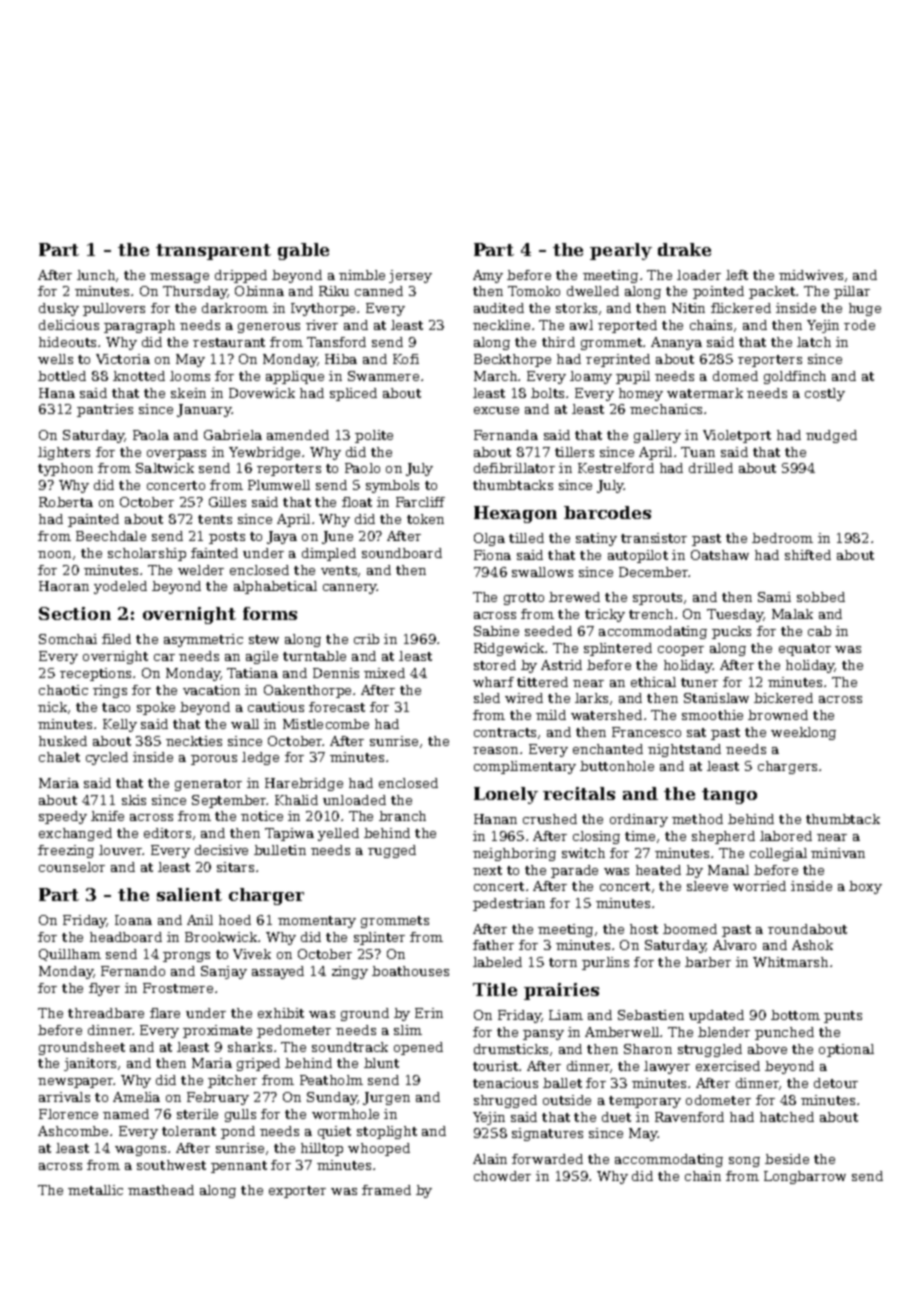 This page has width=924, height=1308. Describe the element at coordinates (96, 275) in the page. I see `lunch` at that location.
